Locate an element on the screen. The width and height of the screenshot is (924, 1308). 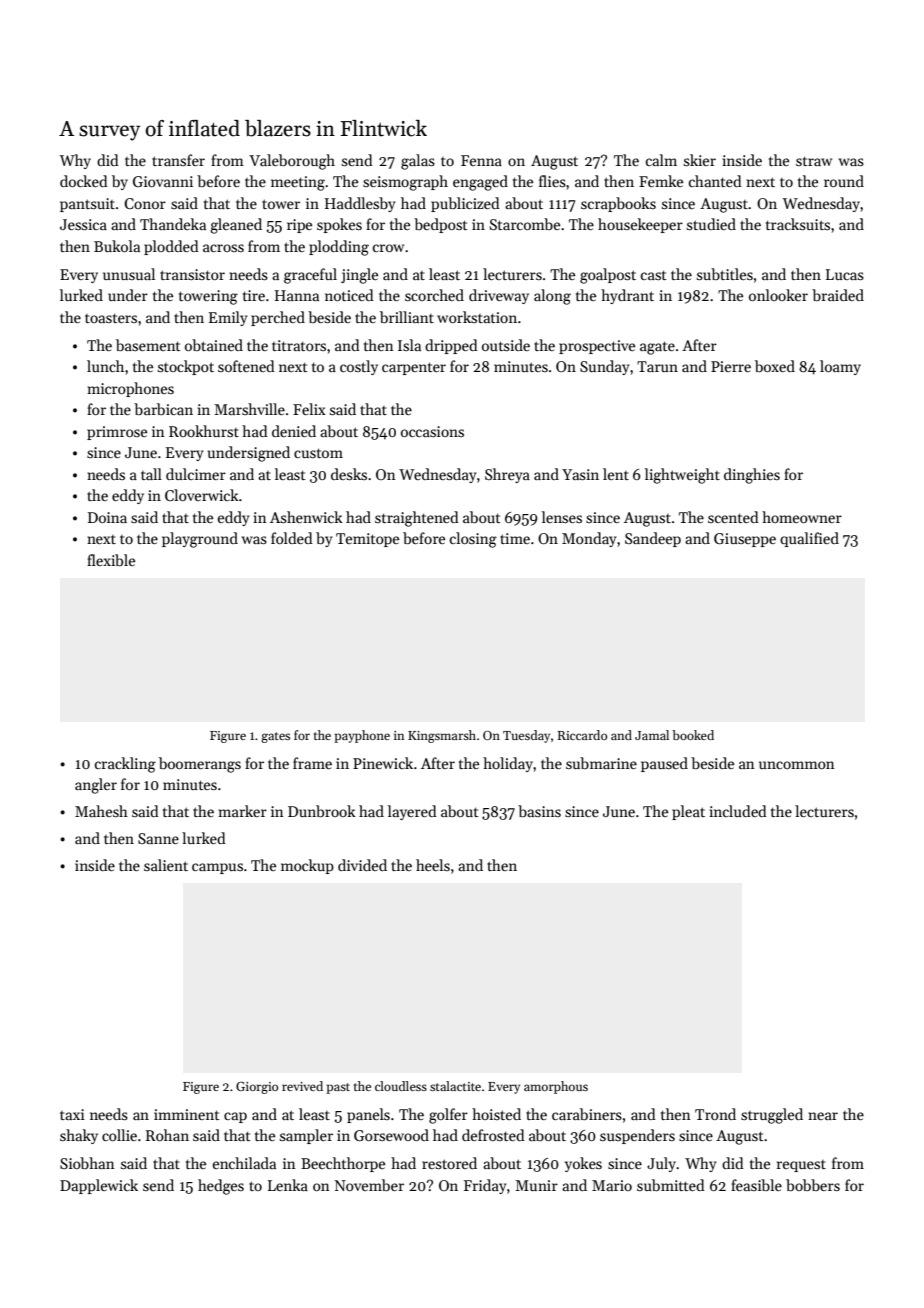
Doina is located at coordinates (107, 517).
